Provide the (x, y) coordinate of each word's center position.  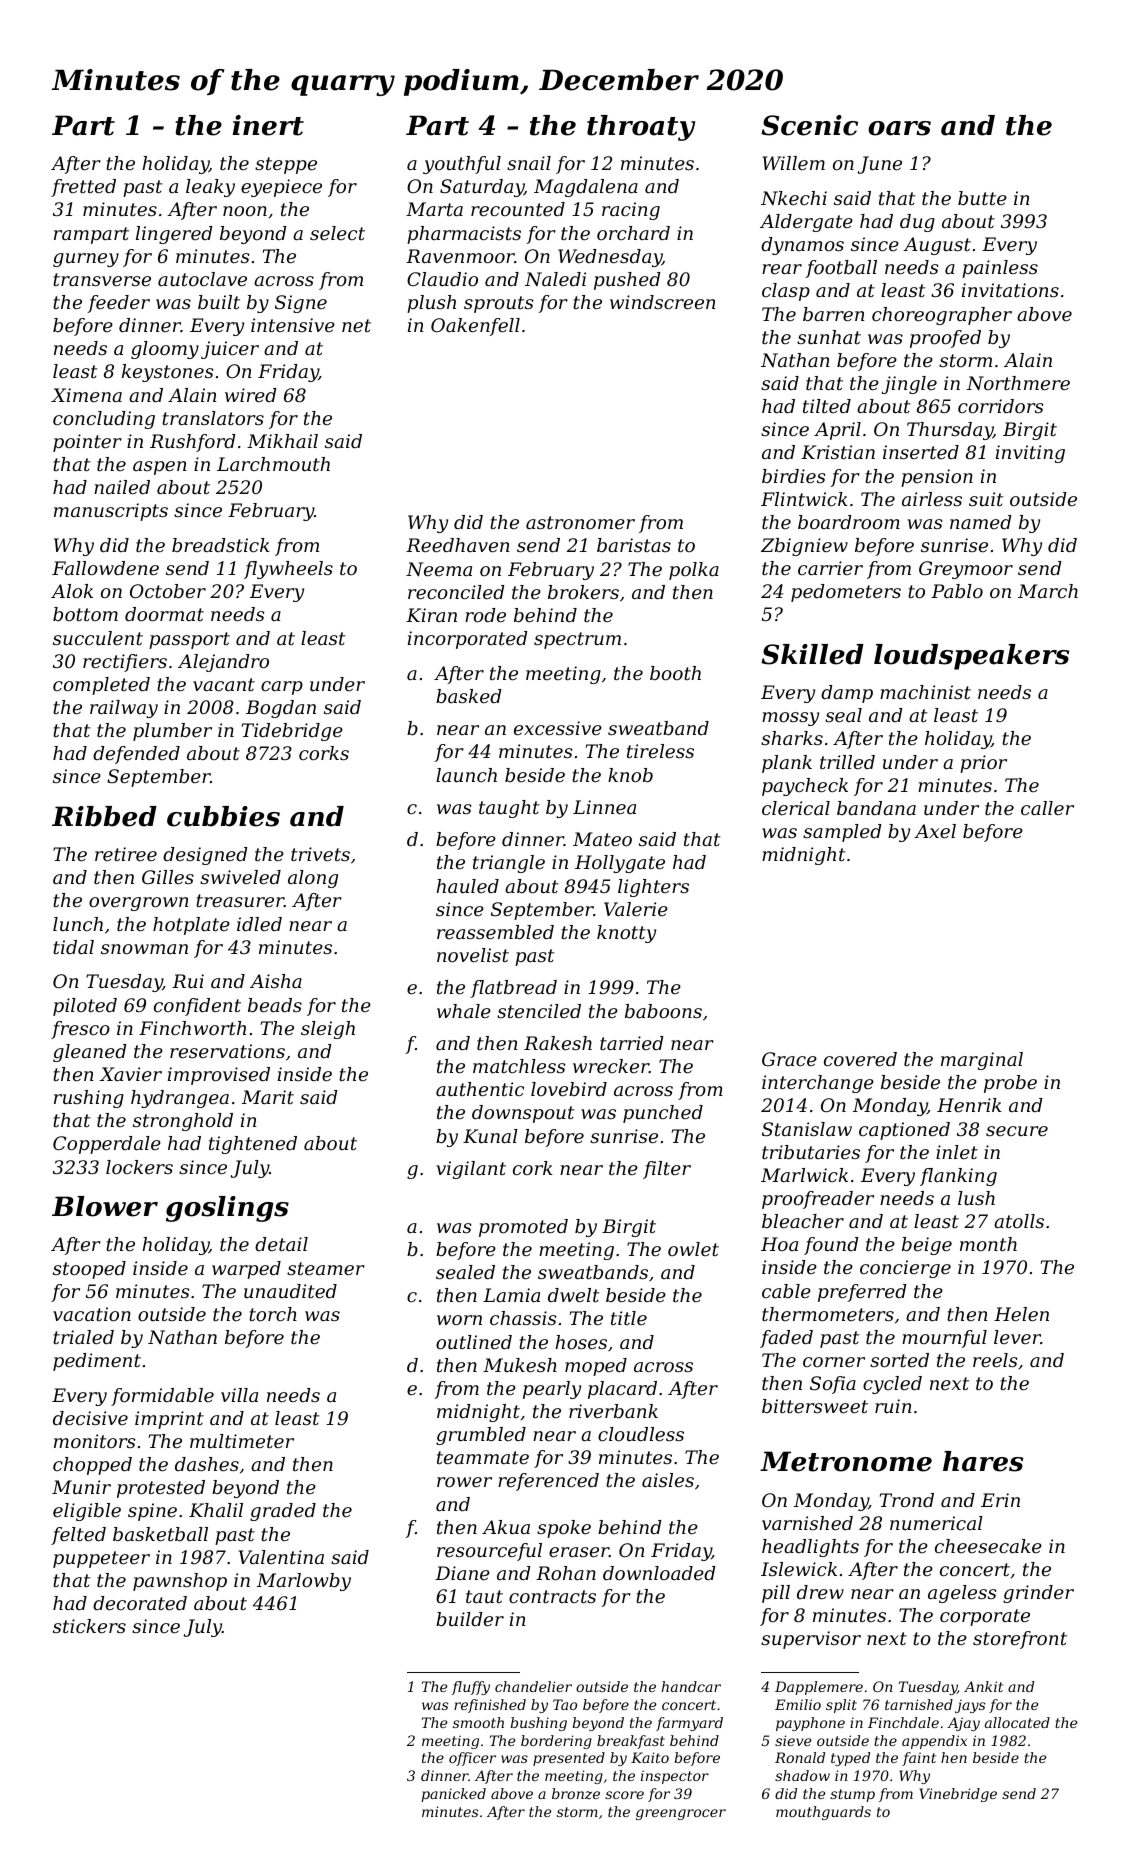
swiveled (240, 877)
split (841, 1706)
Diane (462, 1573)
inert (268, 125)
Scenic (809, 125)
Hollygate (620, 864)
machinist (925, 692)
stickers (89, 1626)
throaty (641, 128)
